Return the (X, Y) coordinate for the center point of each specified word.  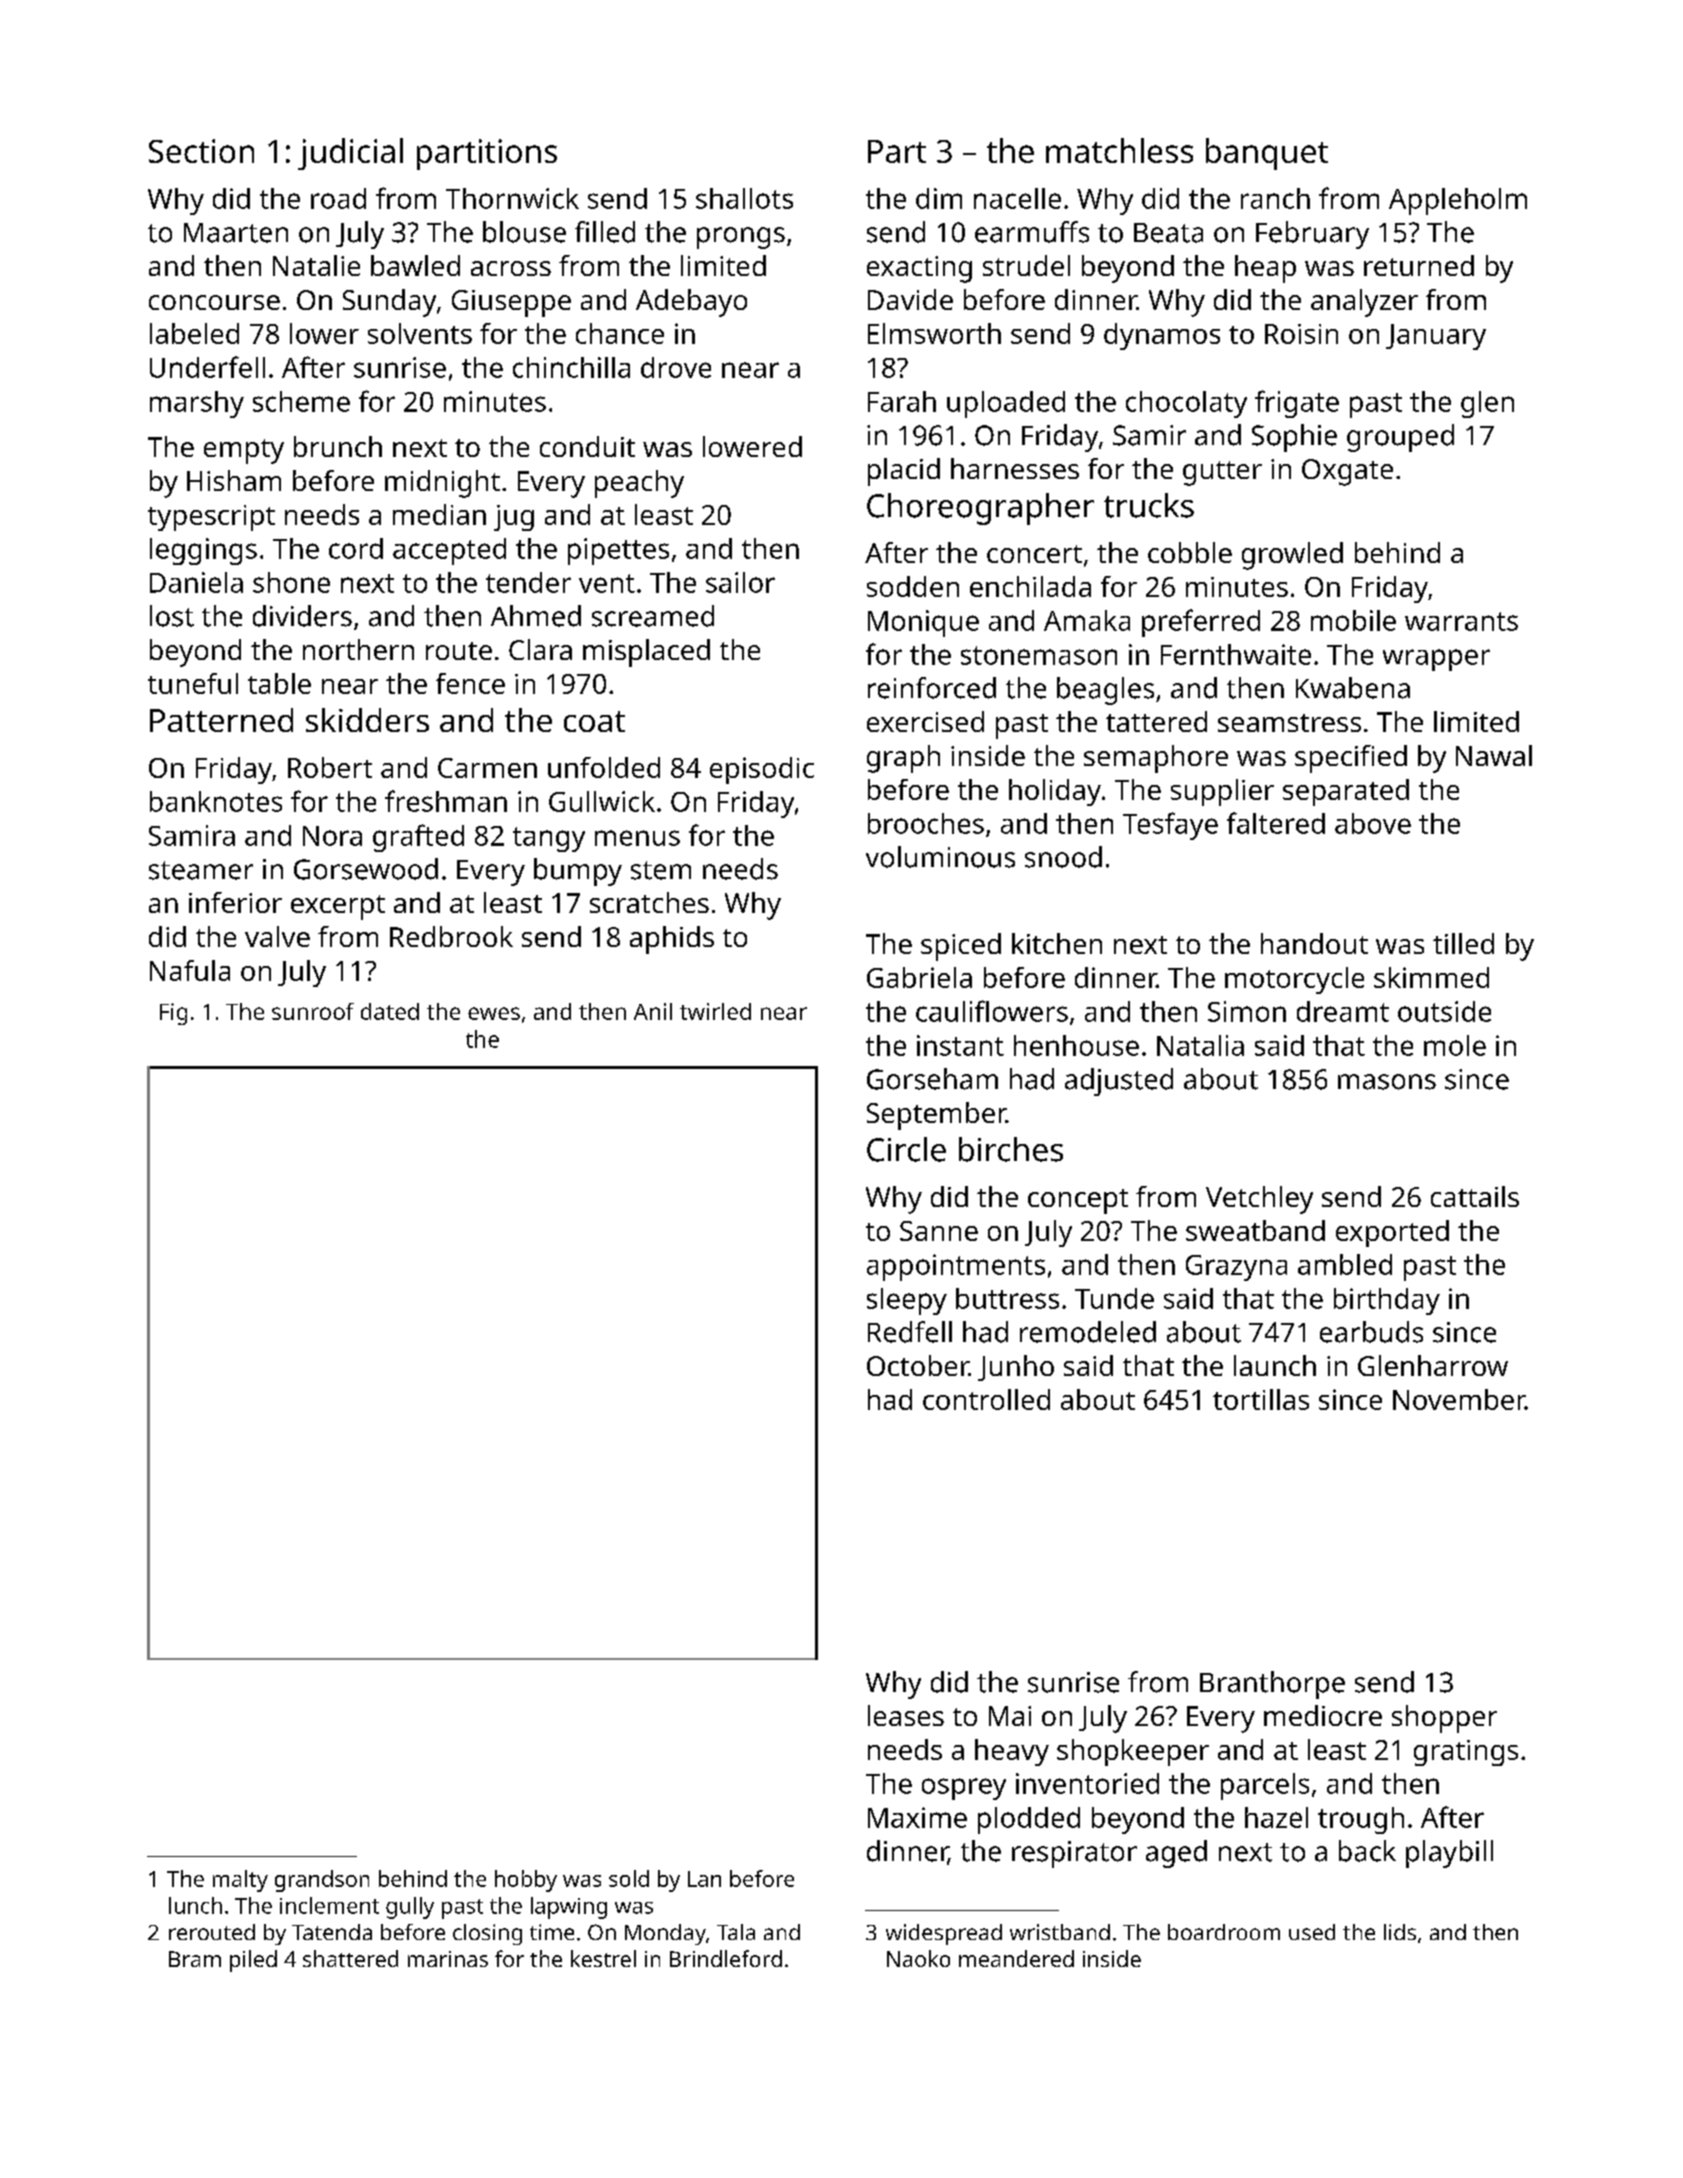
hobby (526, 1881)
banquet (1267, 154)
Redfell (910, 1332)
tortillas (1261, 1399)
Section (201, 151)
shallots (744, 198)
